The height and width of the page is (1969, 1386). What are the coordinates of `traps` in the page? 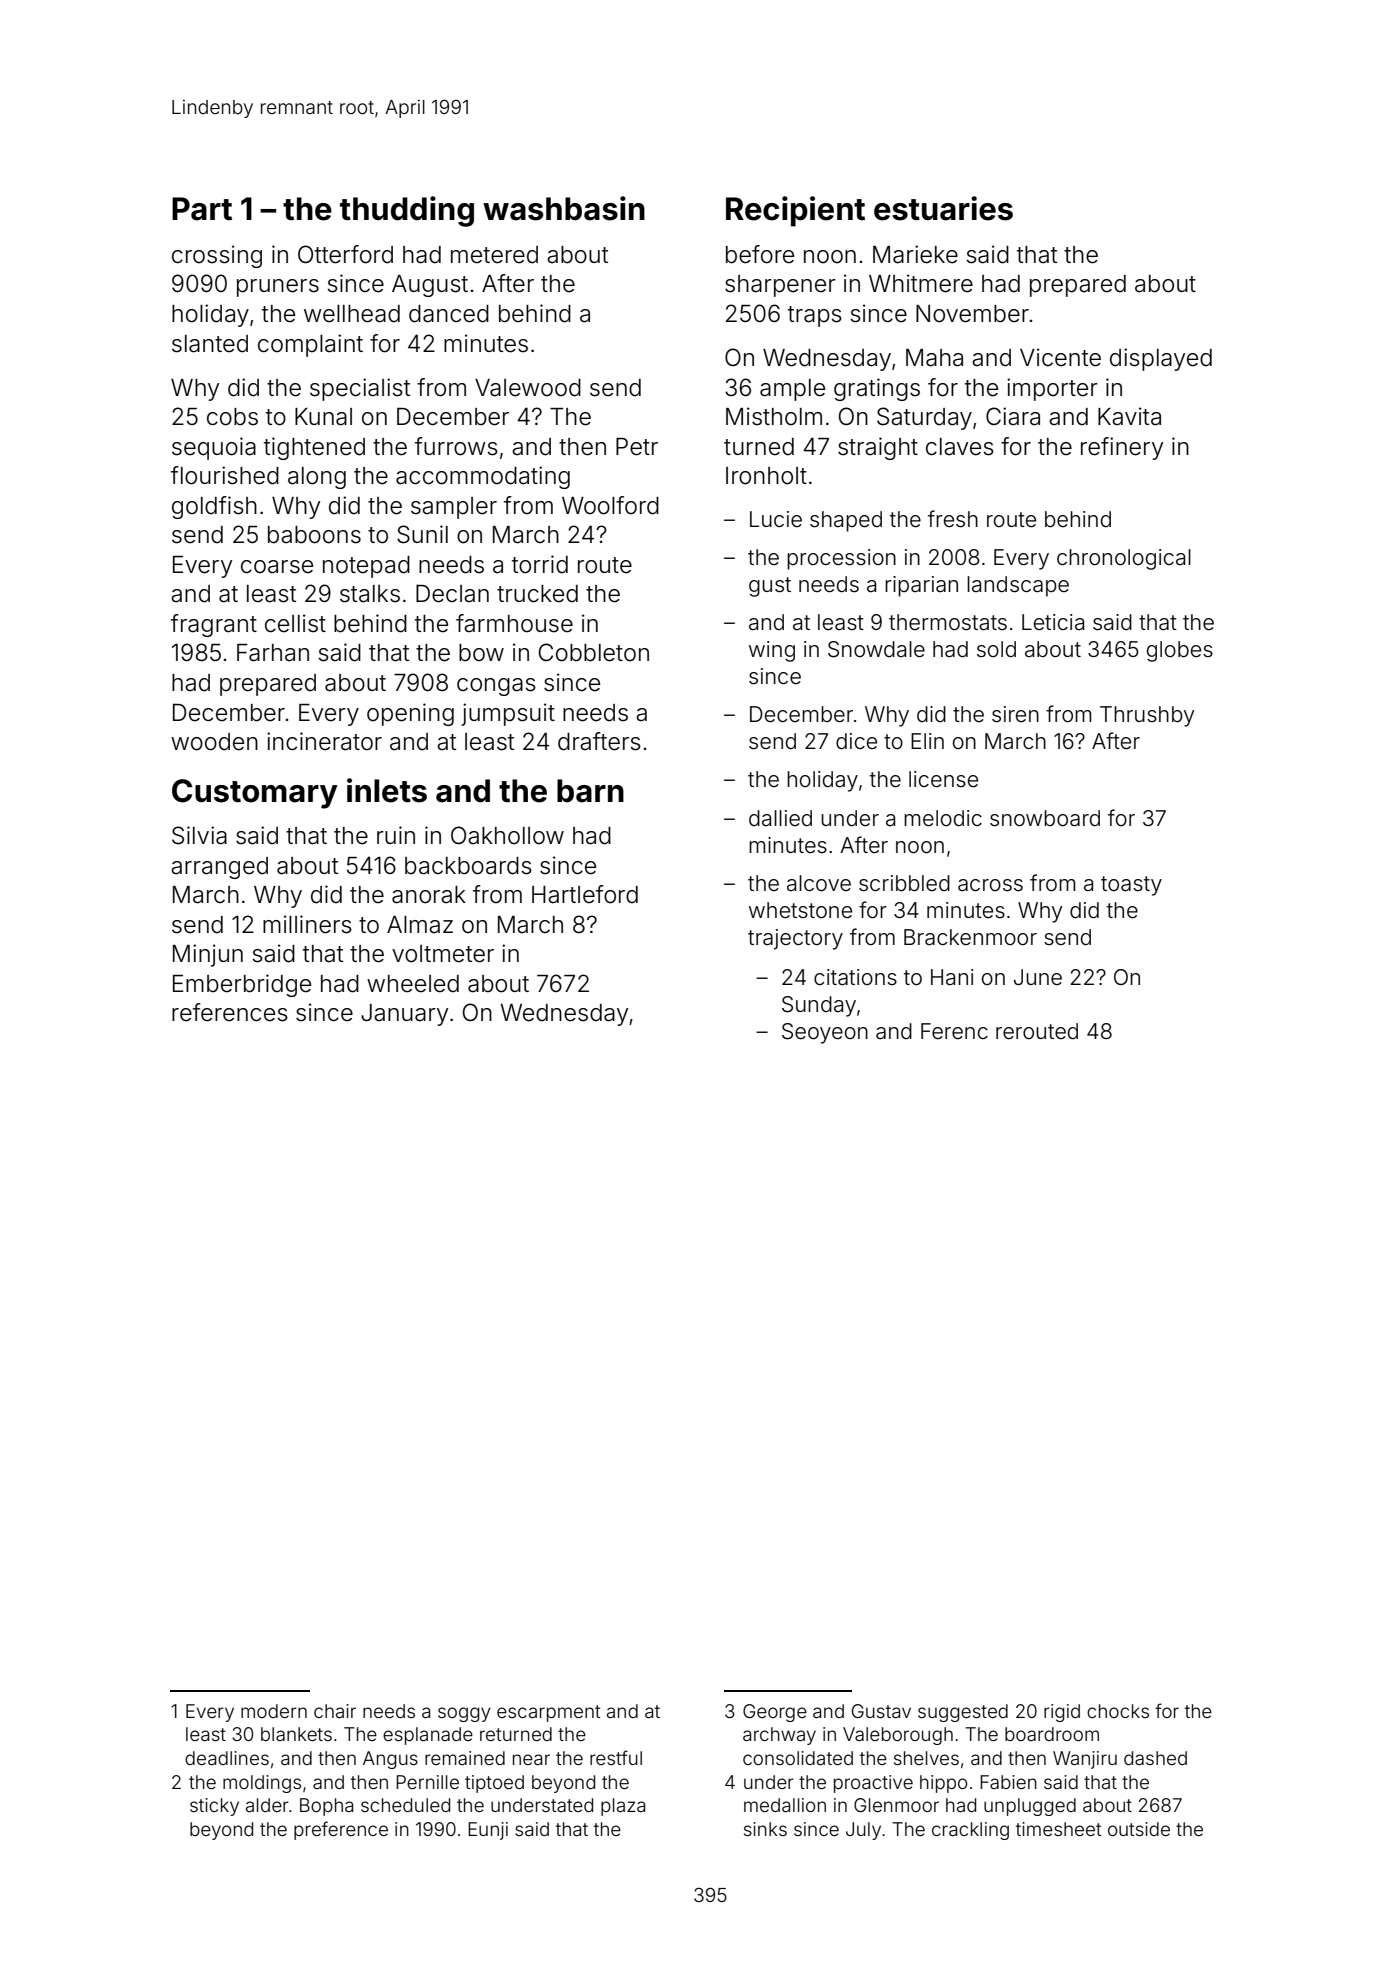 It's located at (815, 316).
